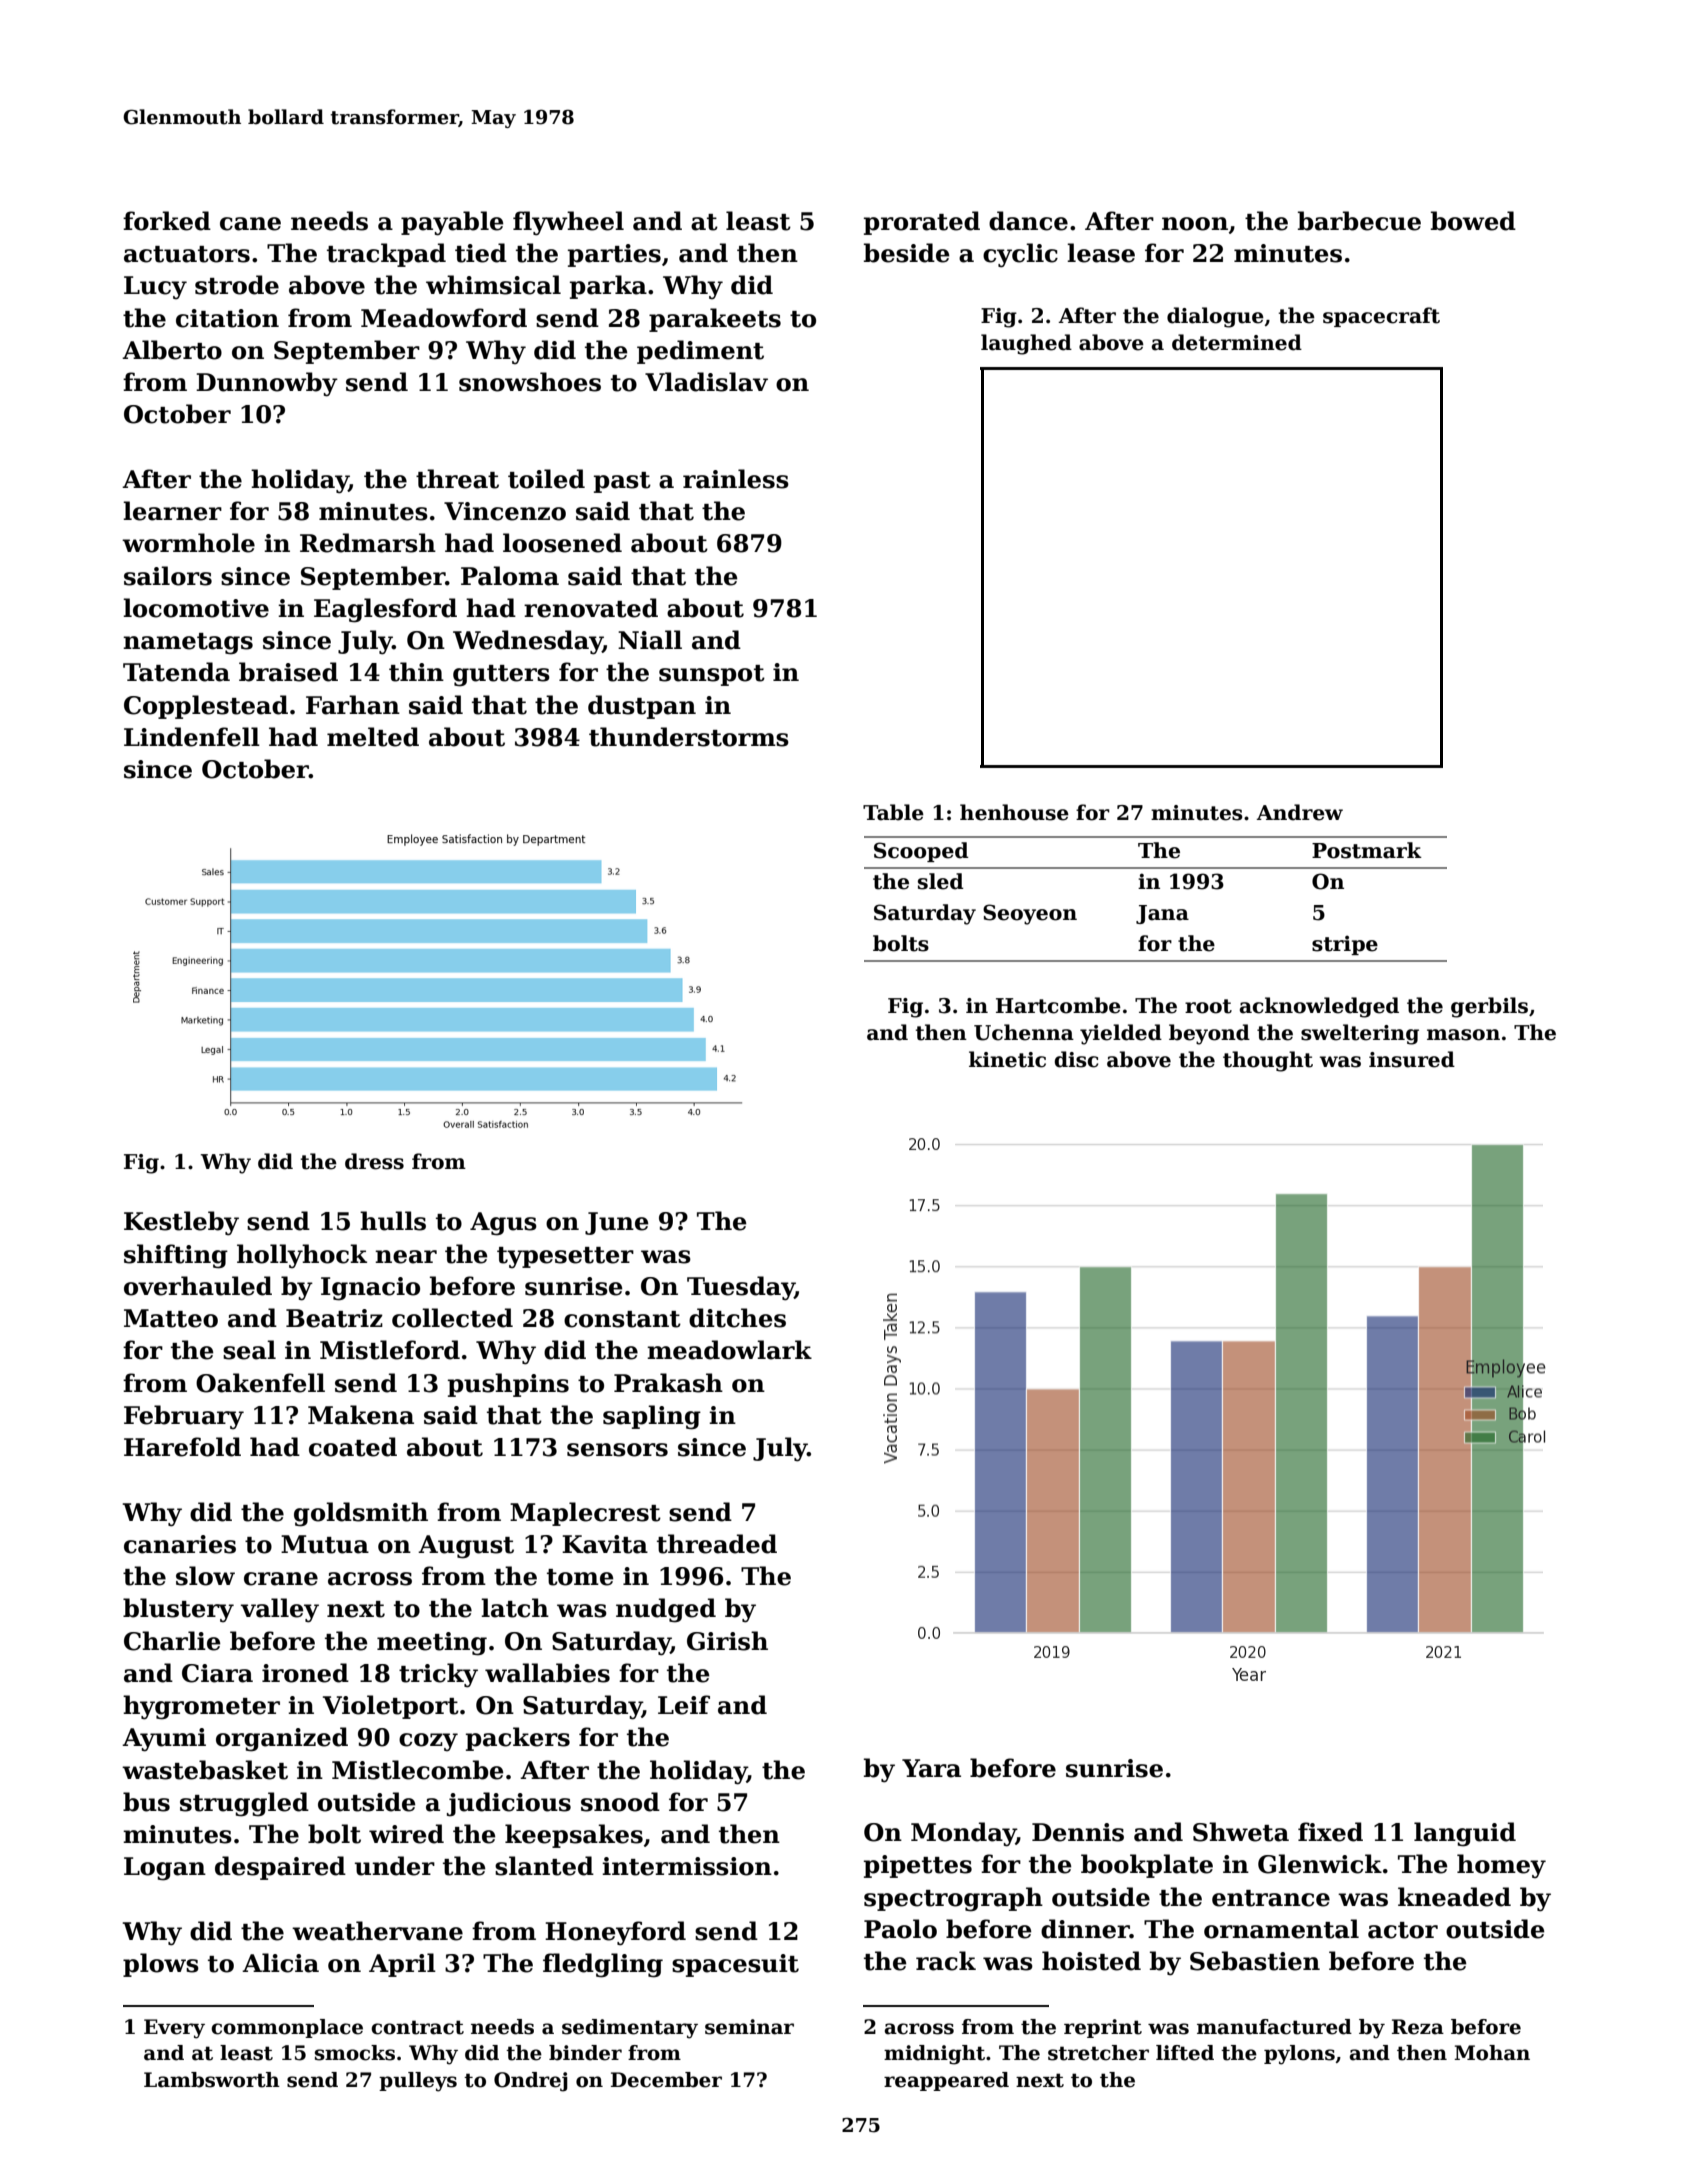 Image resolution: width=1683 pixels, height=2178 pixels. Describe the element at coordinates (893, 812) in the screenshot. I see `Table` at that location.
